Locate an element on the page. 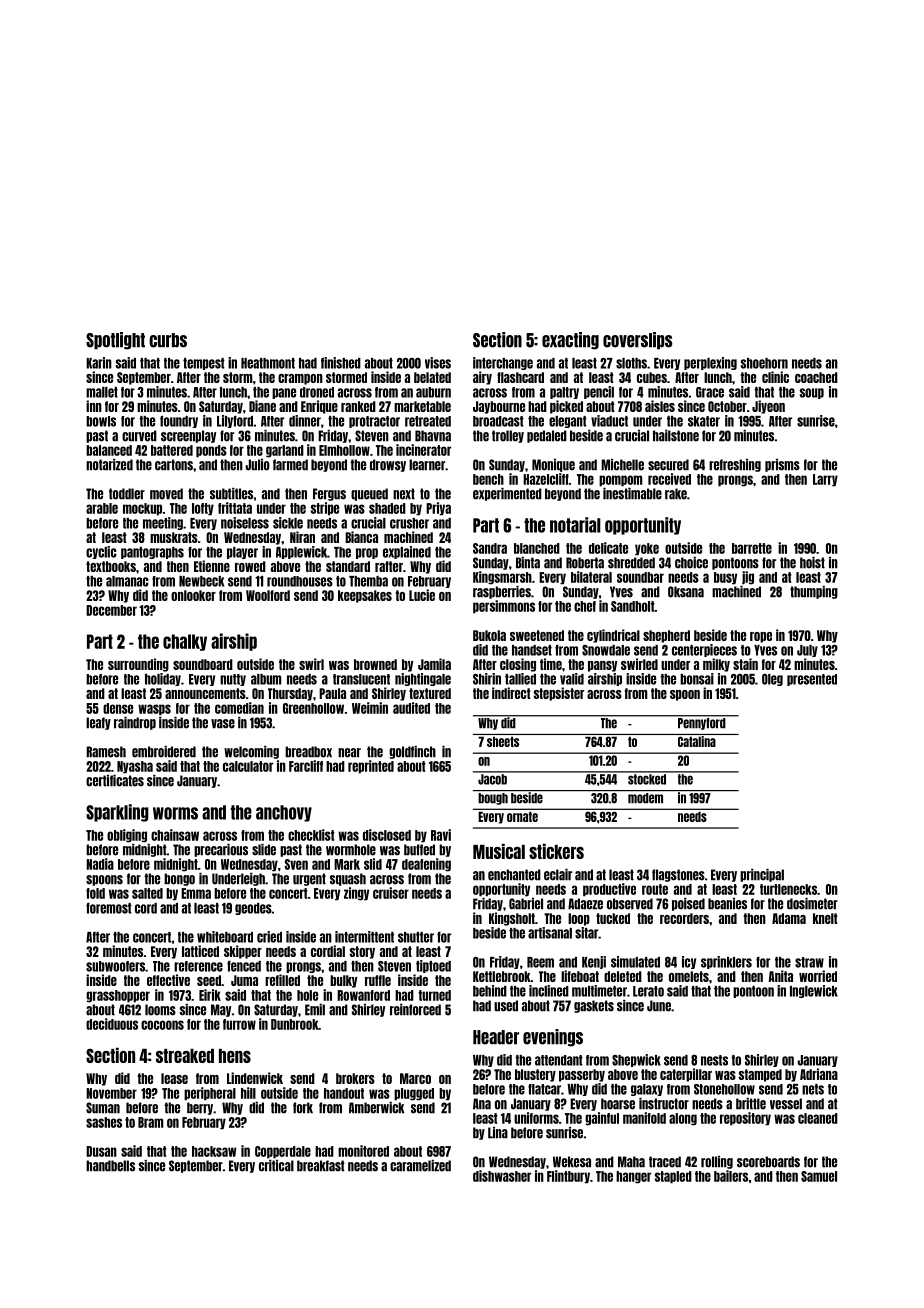 The height and width of the document is (1308, 924). vises is located at coordinates (438, 363).
